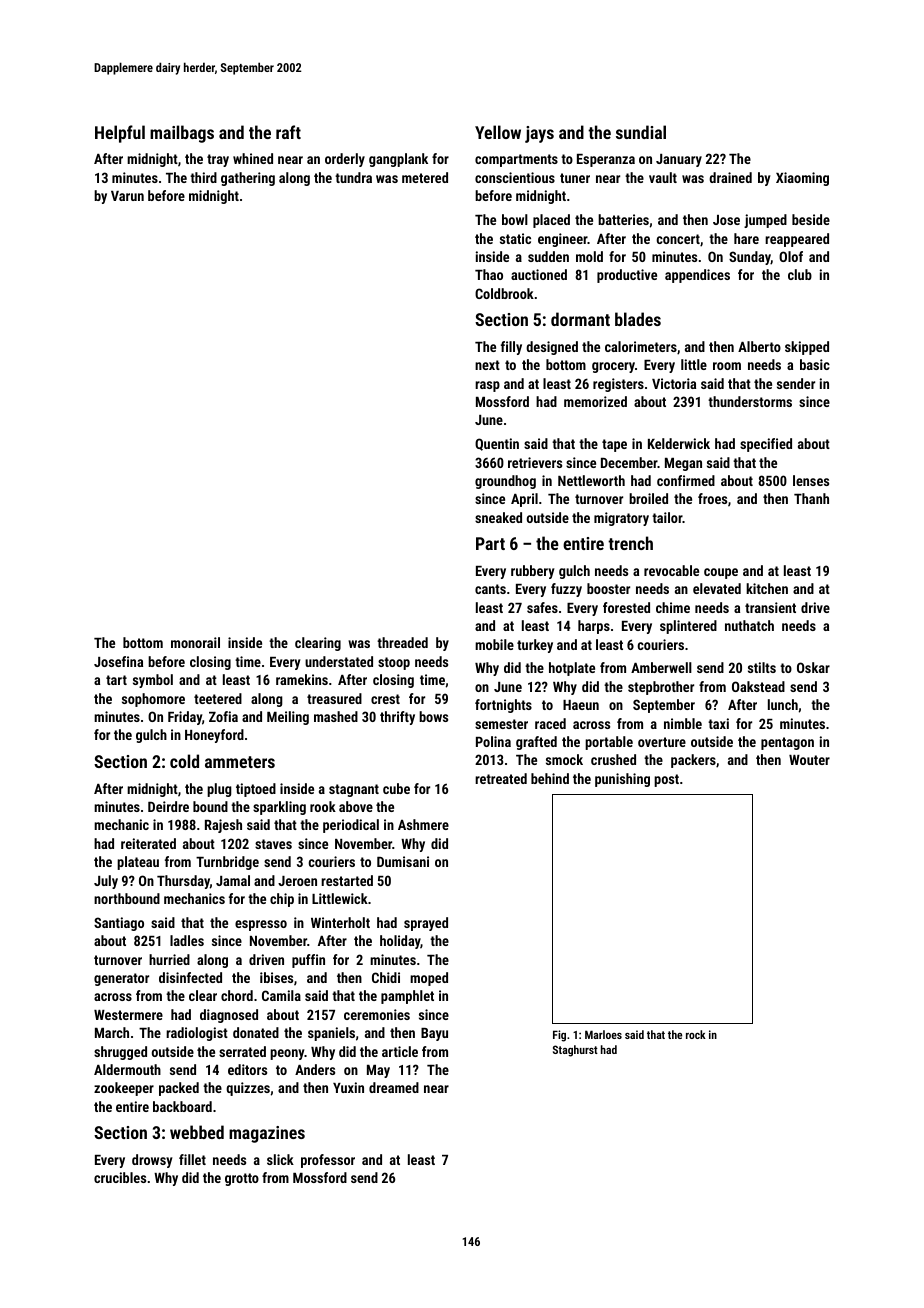 This screenshot has width=924, height=1308. Describe the element at coordinates (242, 1179) in the screenshot. I see `grotto` at that location.
